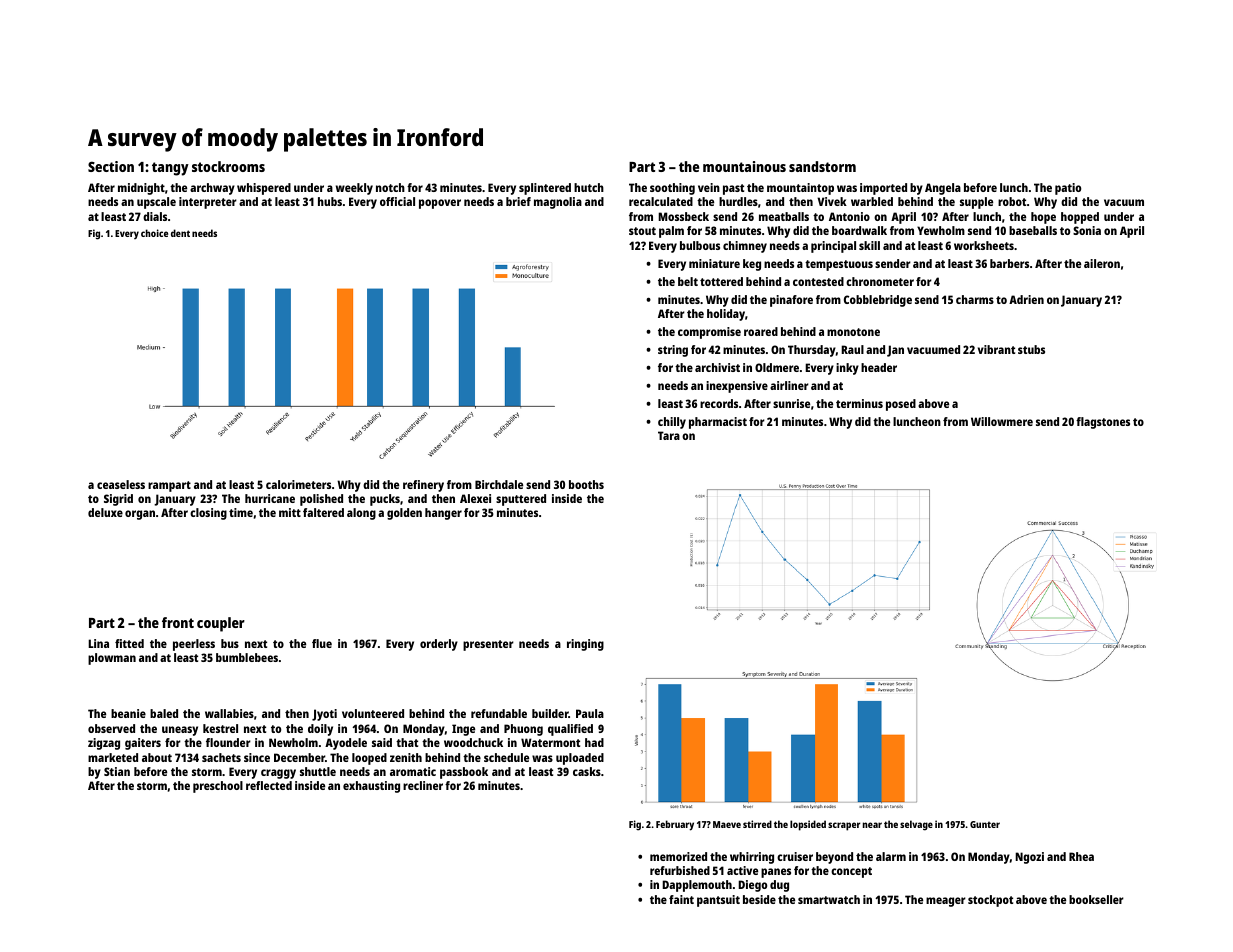 The width and height of the page is (1233, 952). I want to click on Sonia, so click(1087, 230).
